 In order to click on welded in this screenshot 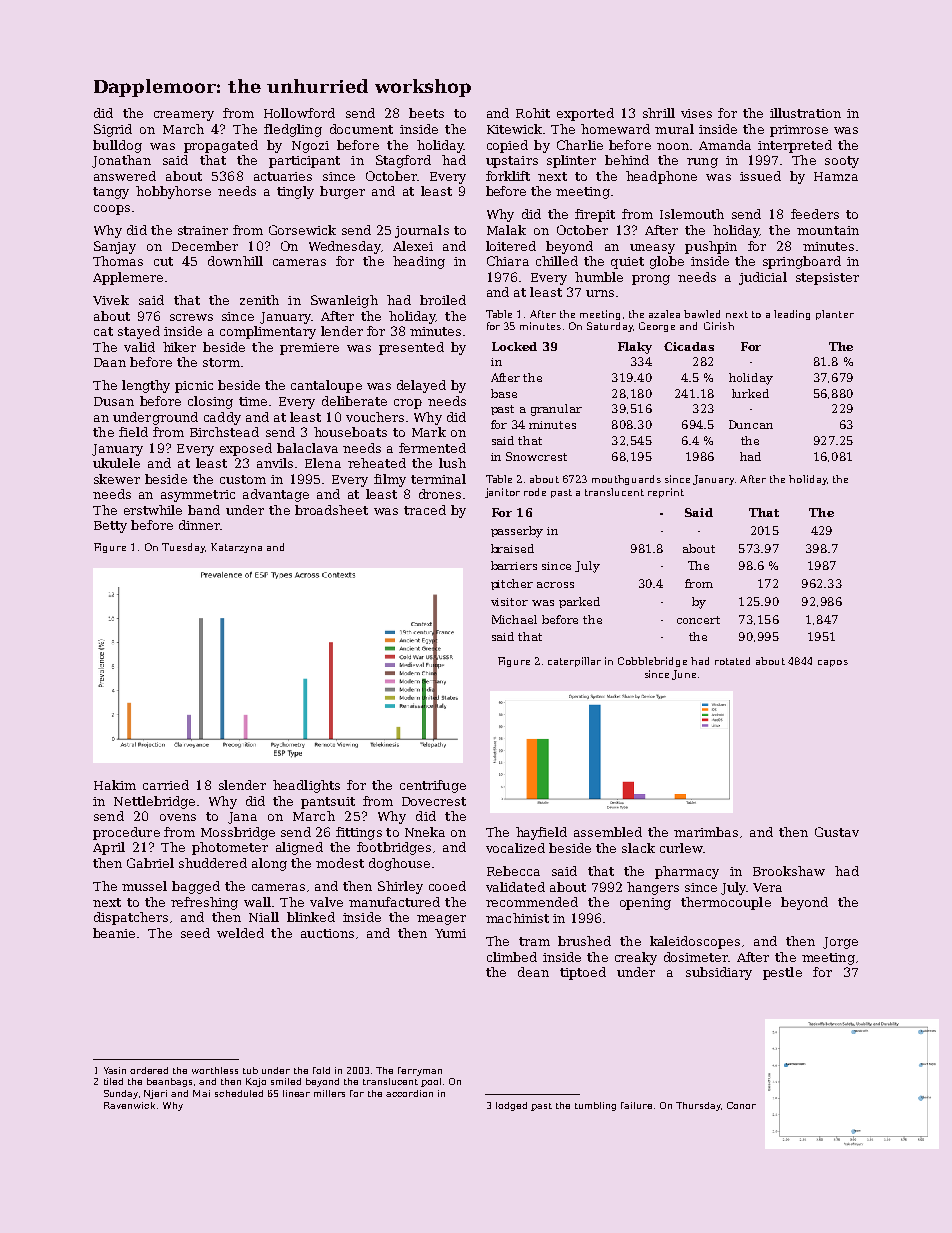, I will do `click(240, 933)`.
